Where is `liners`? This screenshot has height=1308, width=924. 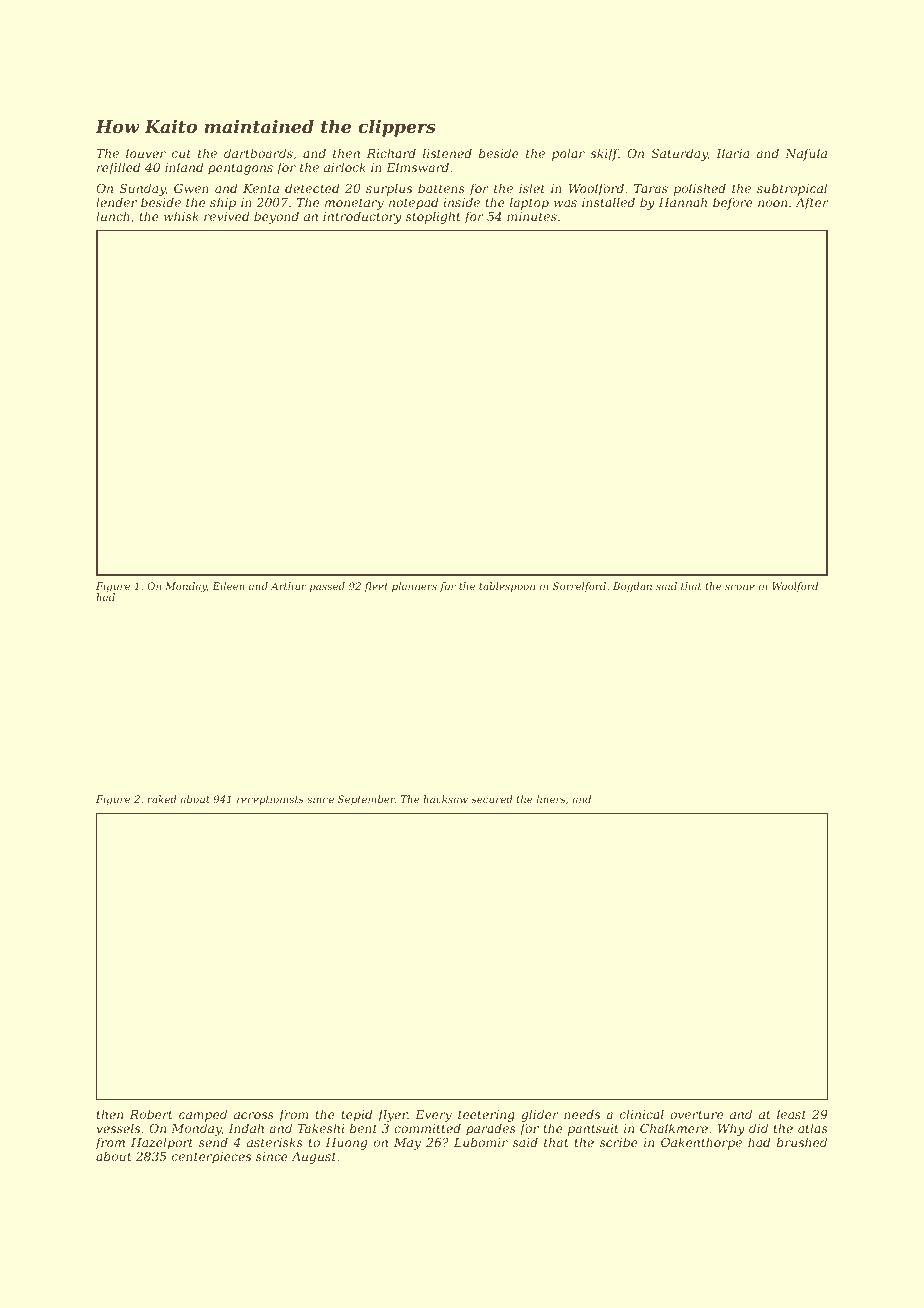
liners is located at coordinates (551, 799).
